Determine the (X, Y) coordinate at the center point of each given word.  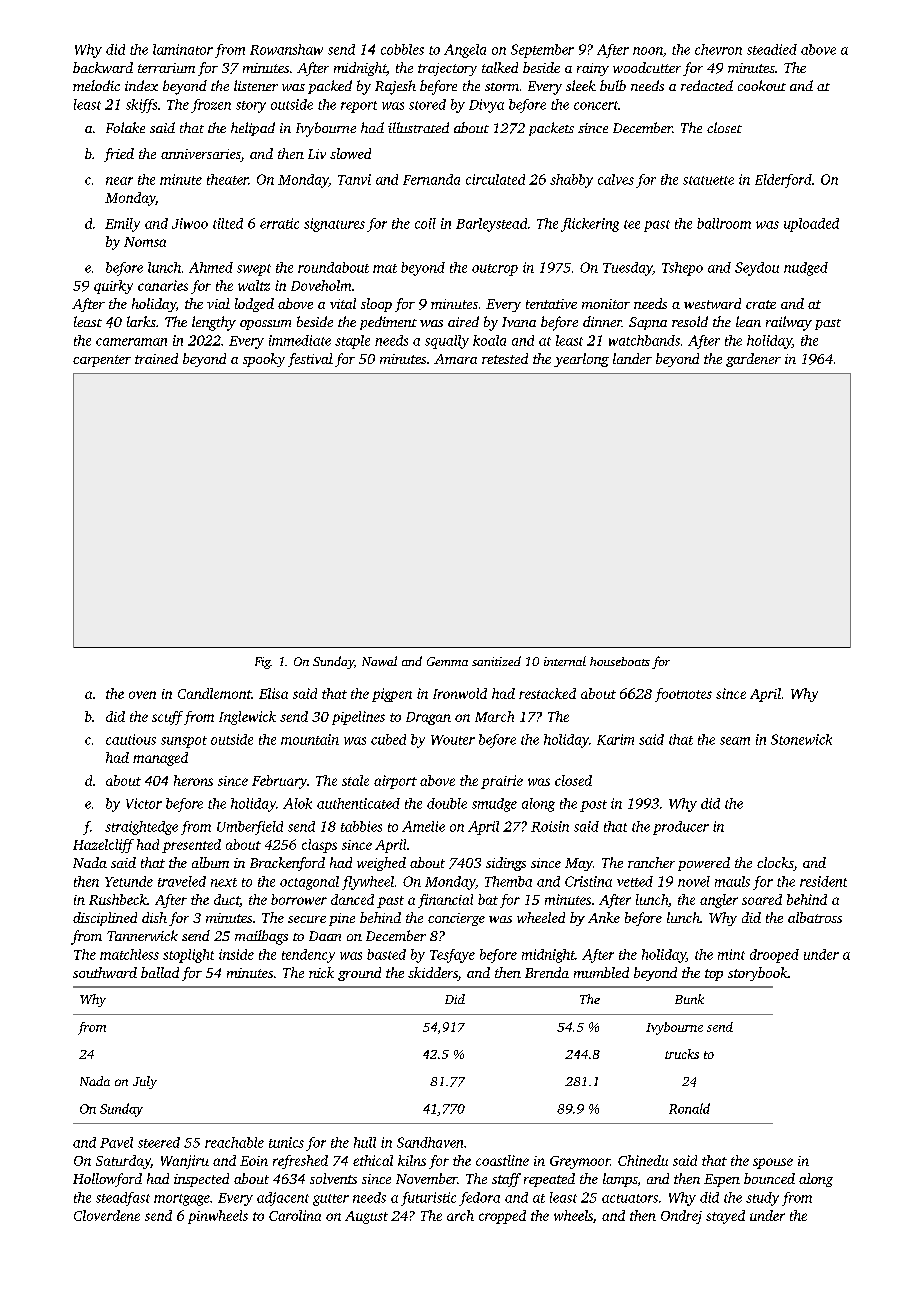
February (279, 782)
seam (735, 741)
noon (648, 51)
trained (156, 358)
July (145, 1082)
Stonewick (801, 739)
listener (256, 85)
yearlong (581, 360)
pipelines (358, 718)
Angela (465, 51)
